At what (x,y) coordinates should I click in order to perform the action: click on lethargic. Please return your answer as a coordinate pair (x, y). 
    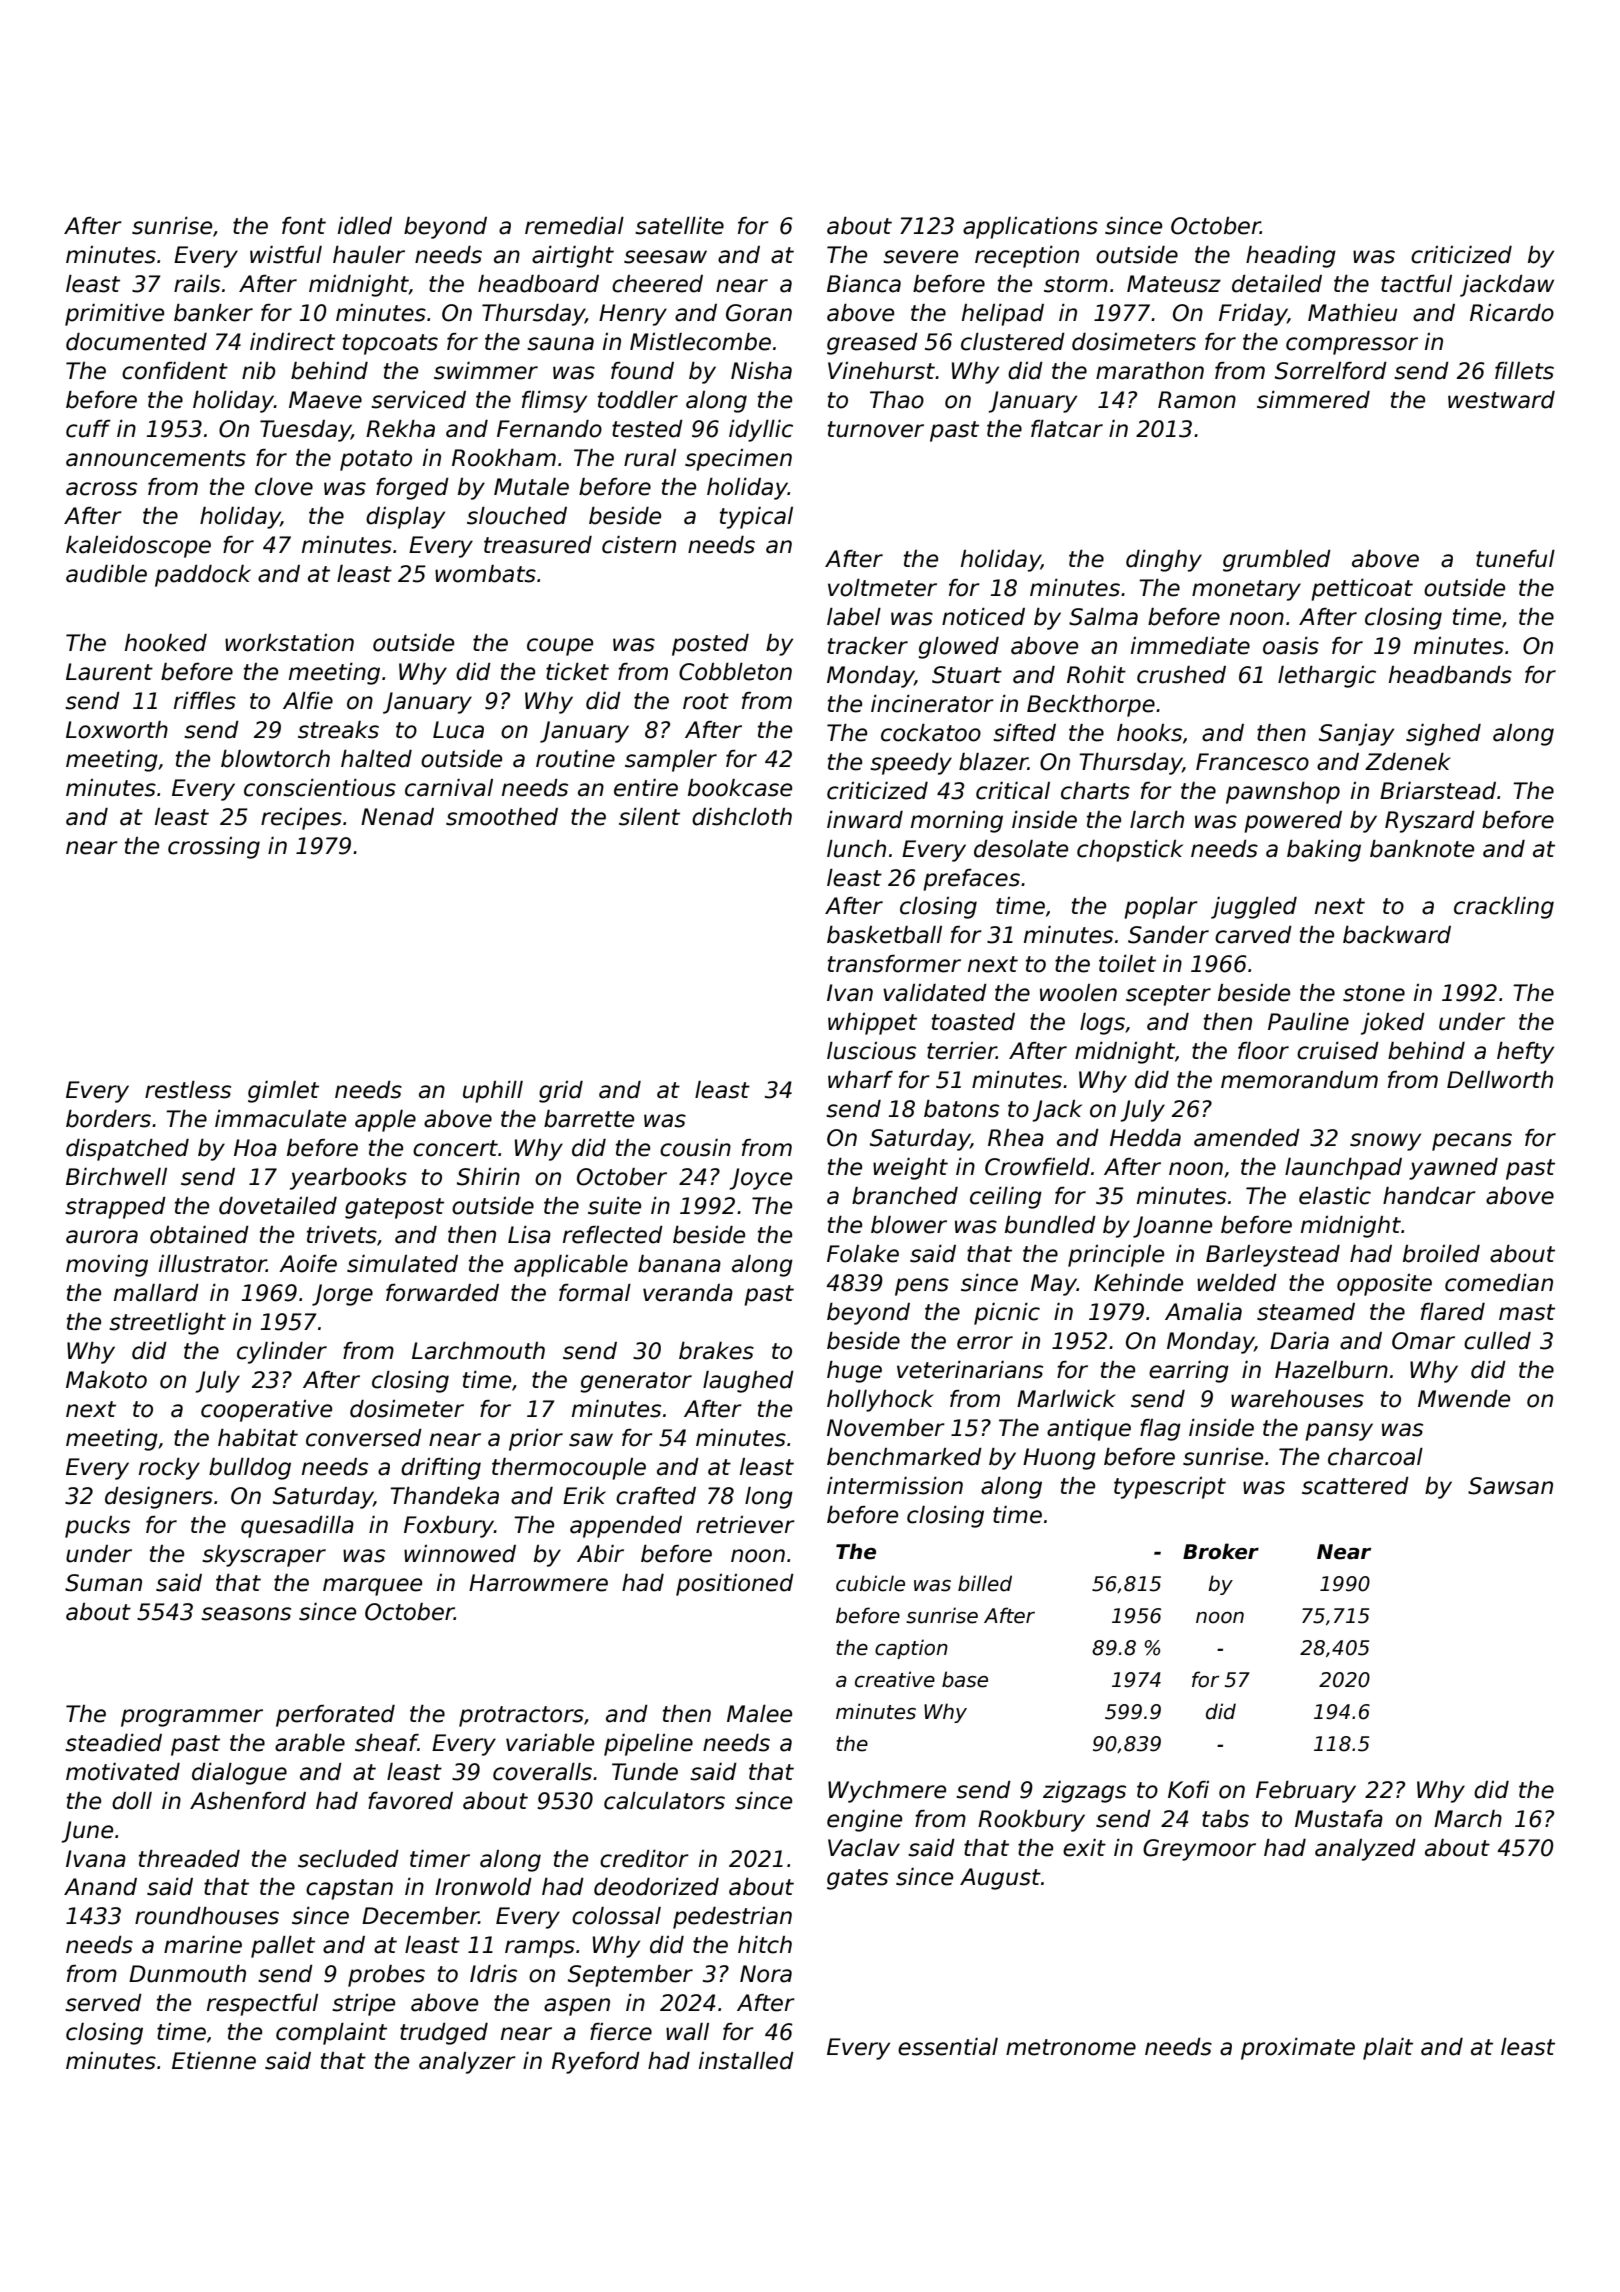
    Looking at the image, I should click on (1327, 677).
